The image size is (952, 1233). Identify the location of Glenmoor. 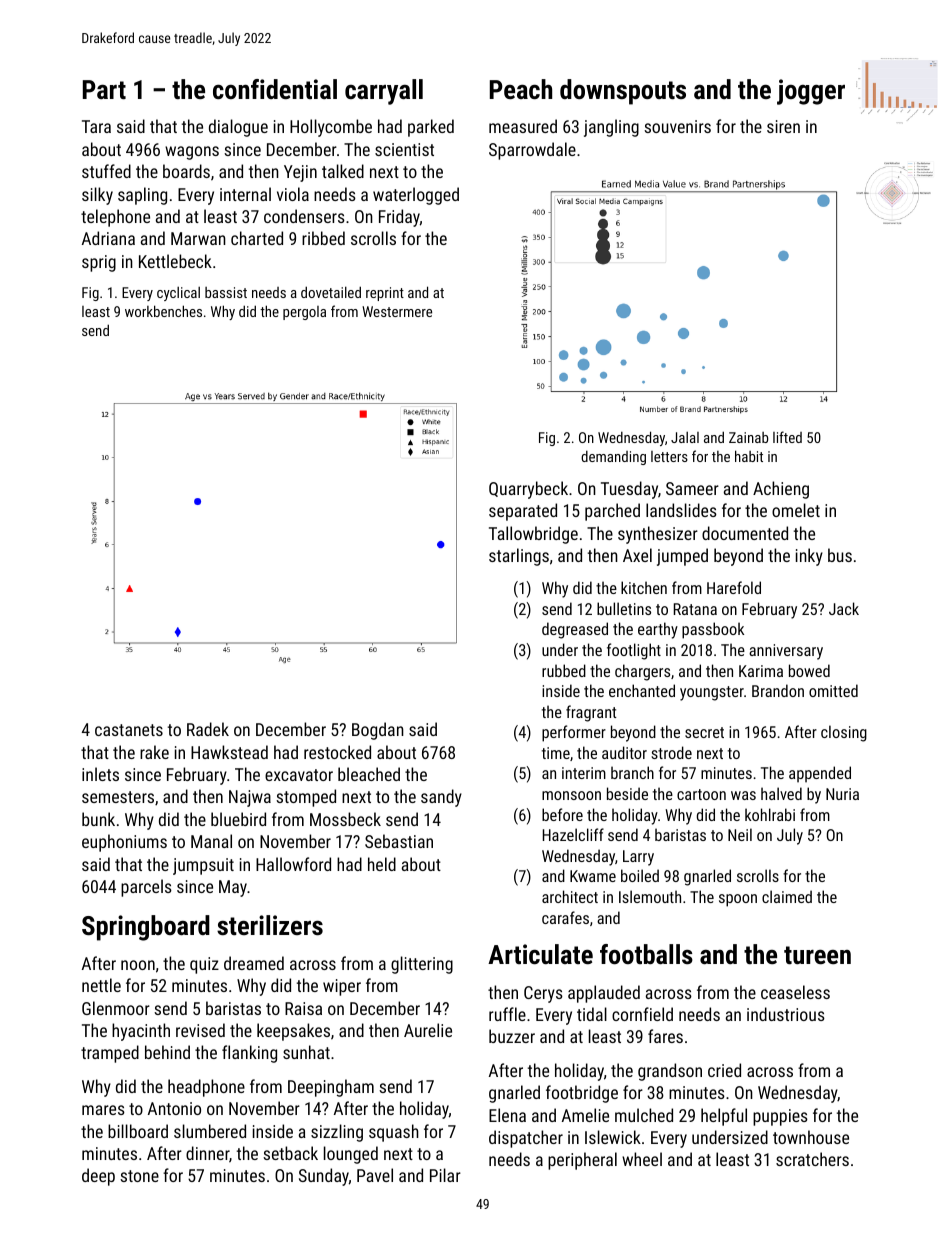
(116, 1008).
